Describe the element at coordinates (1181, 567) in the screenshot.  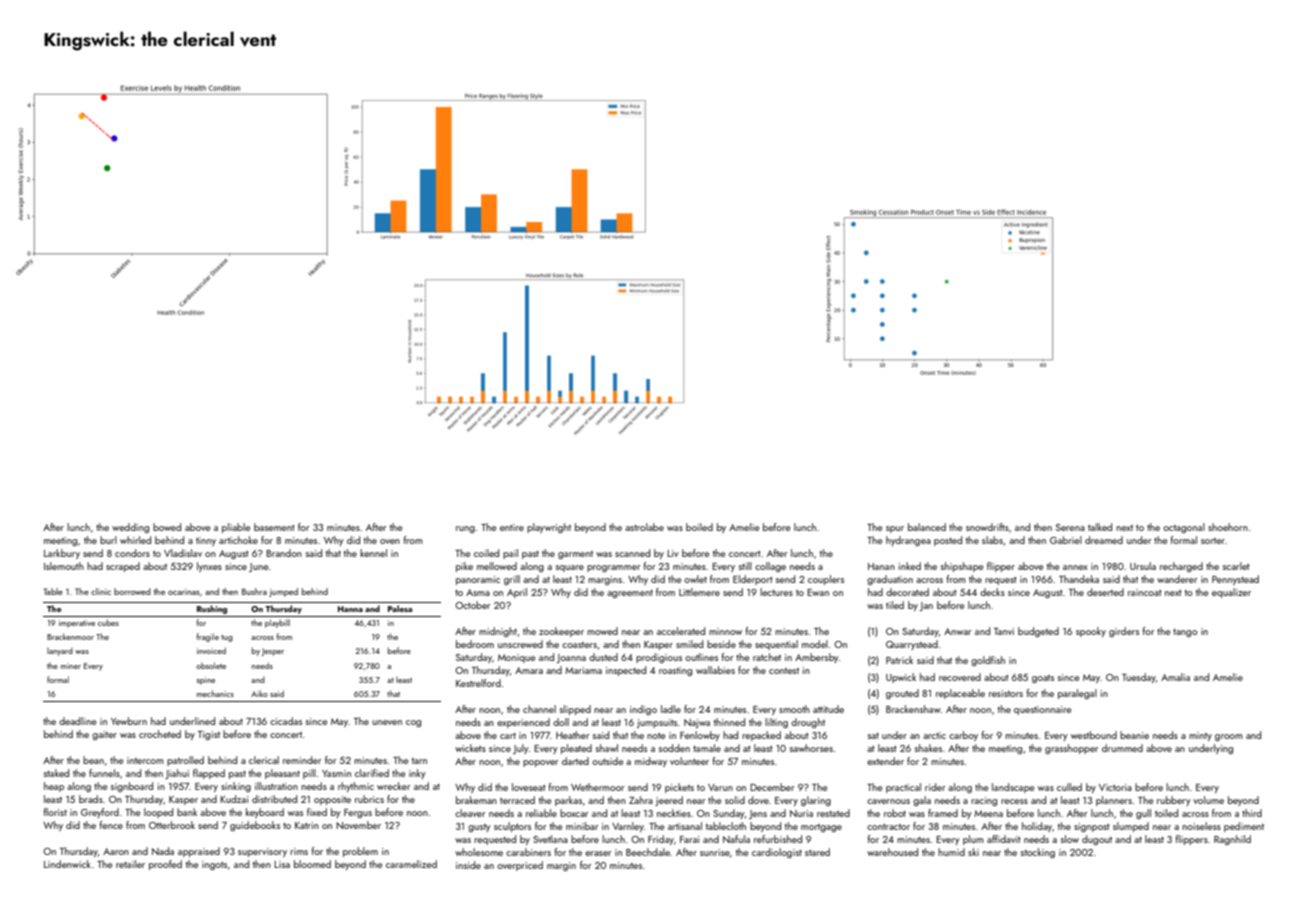
I see `recharged` at that location.
